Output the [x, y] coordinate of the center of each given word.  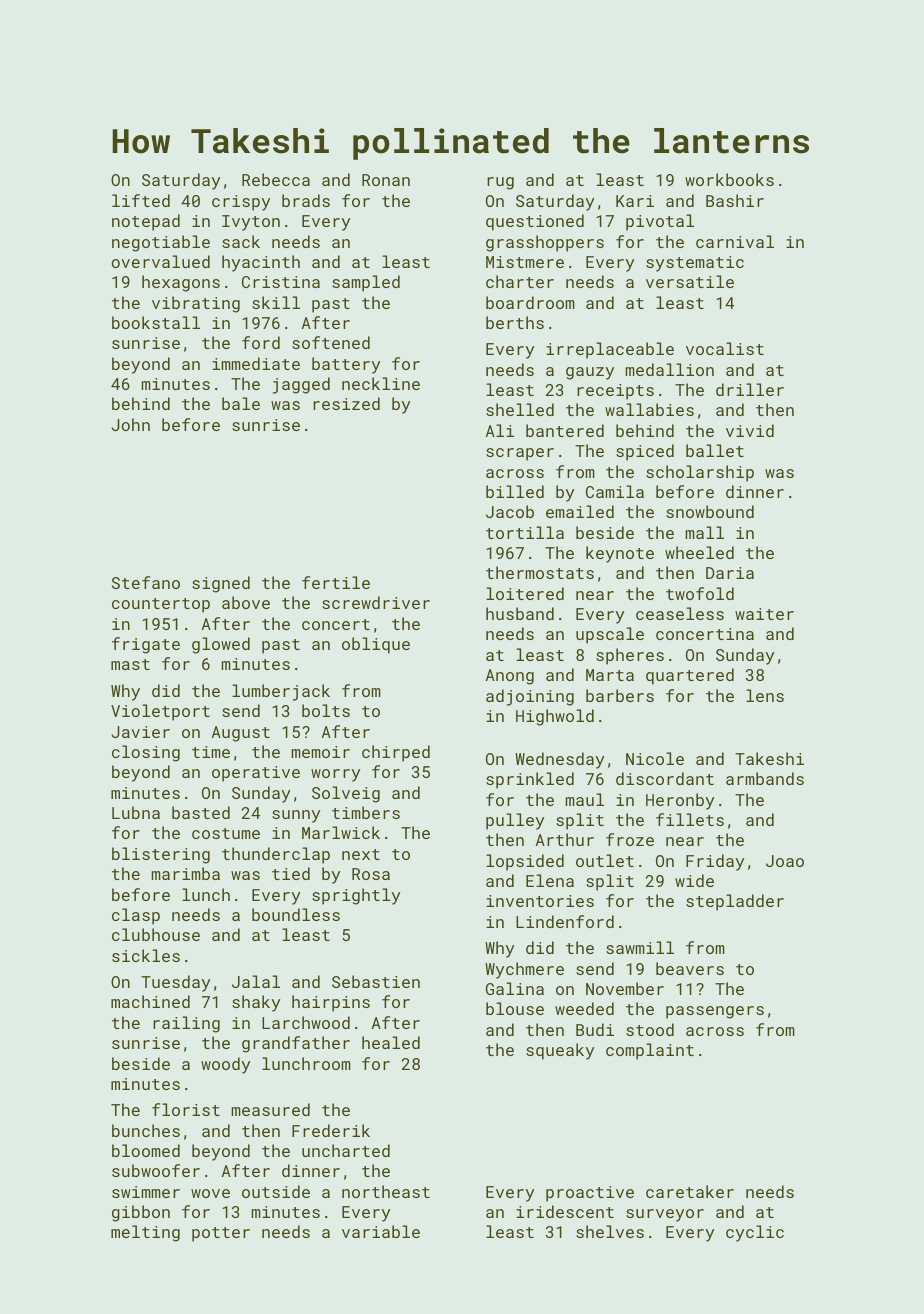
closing [146, 753]
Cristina [281, 282]
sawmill [640, 947]
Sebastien [376, 981]
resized [346, 403]
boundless [296, 914]
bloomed [146, 1150]
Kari [635, 201]
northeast [386, 1191]
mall [704, 532]
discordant [665, 778]
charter [520, 281]
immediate [256, 363]
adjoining [530, 697]
